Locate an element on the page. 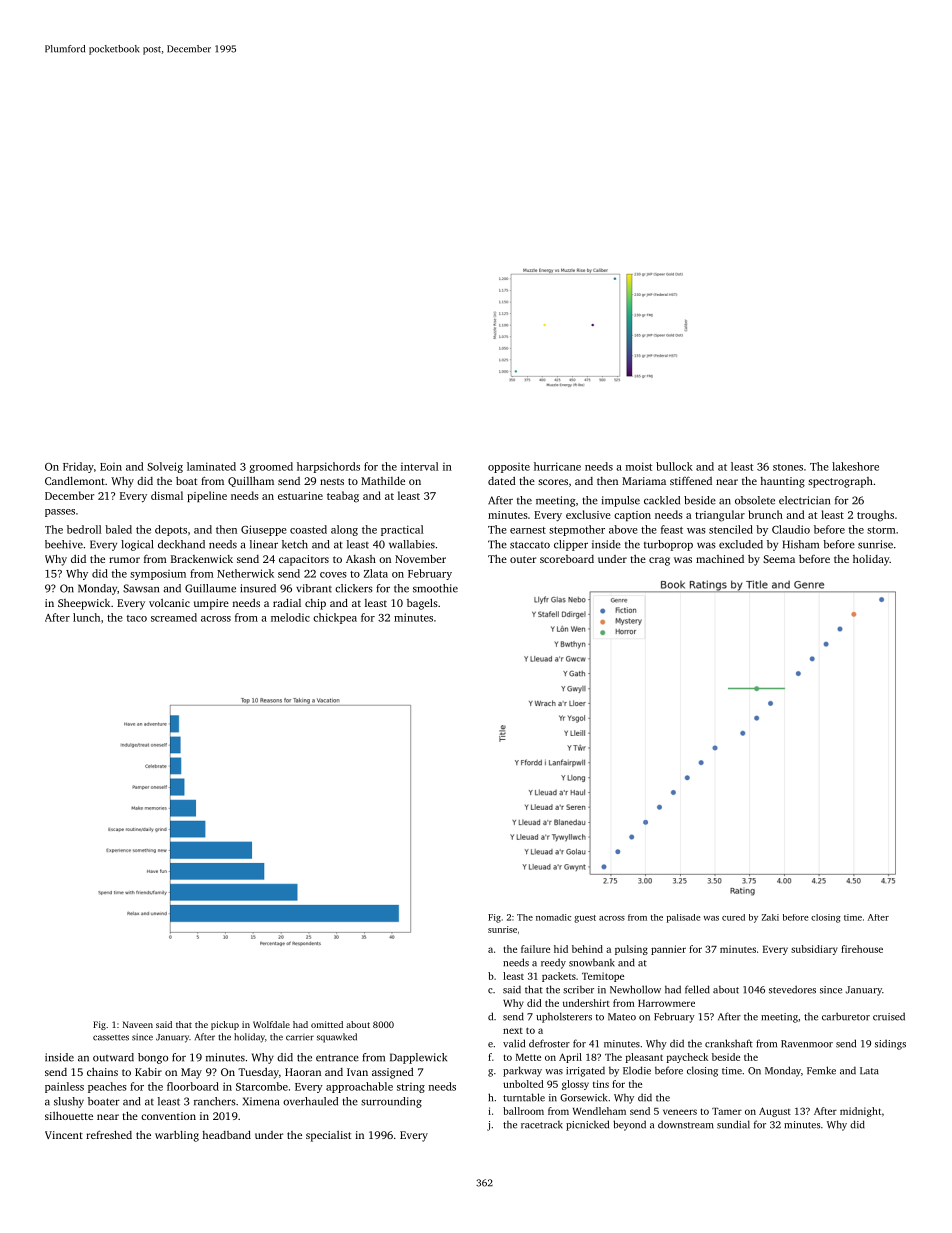  Seema is located at coordinates (779, 559).
